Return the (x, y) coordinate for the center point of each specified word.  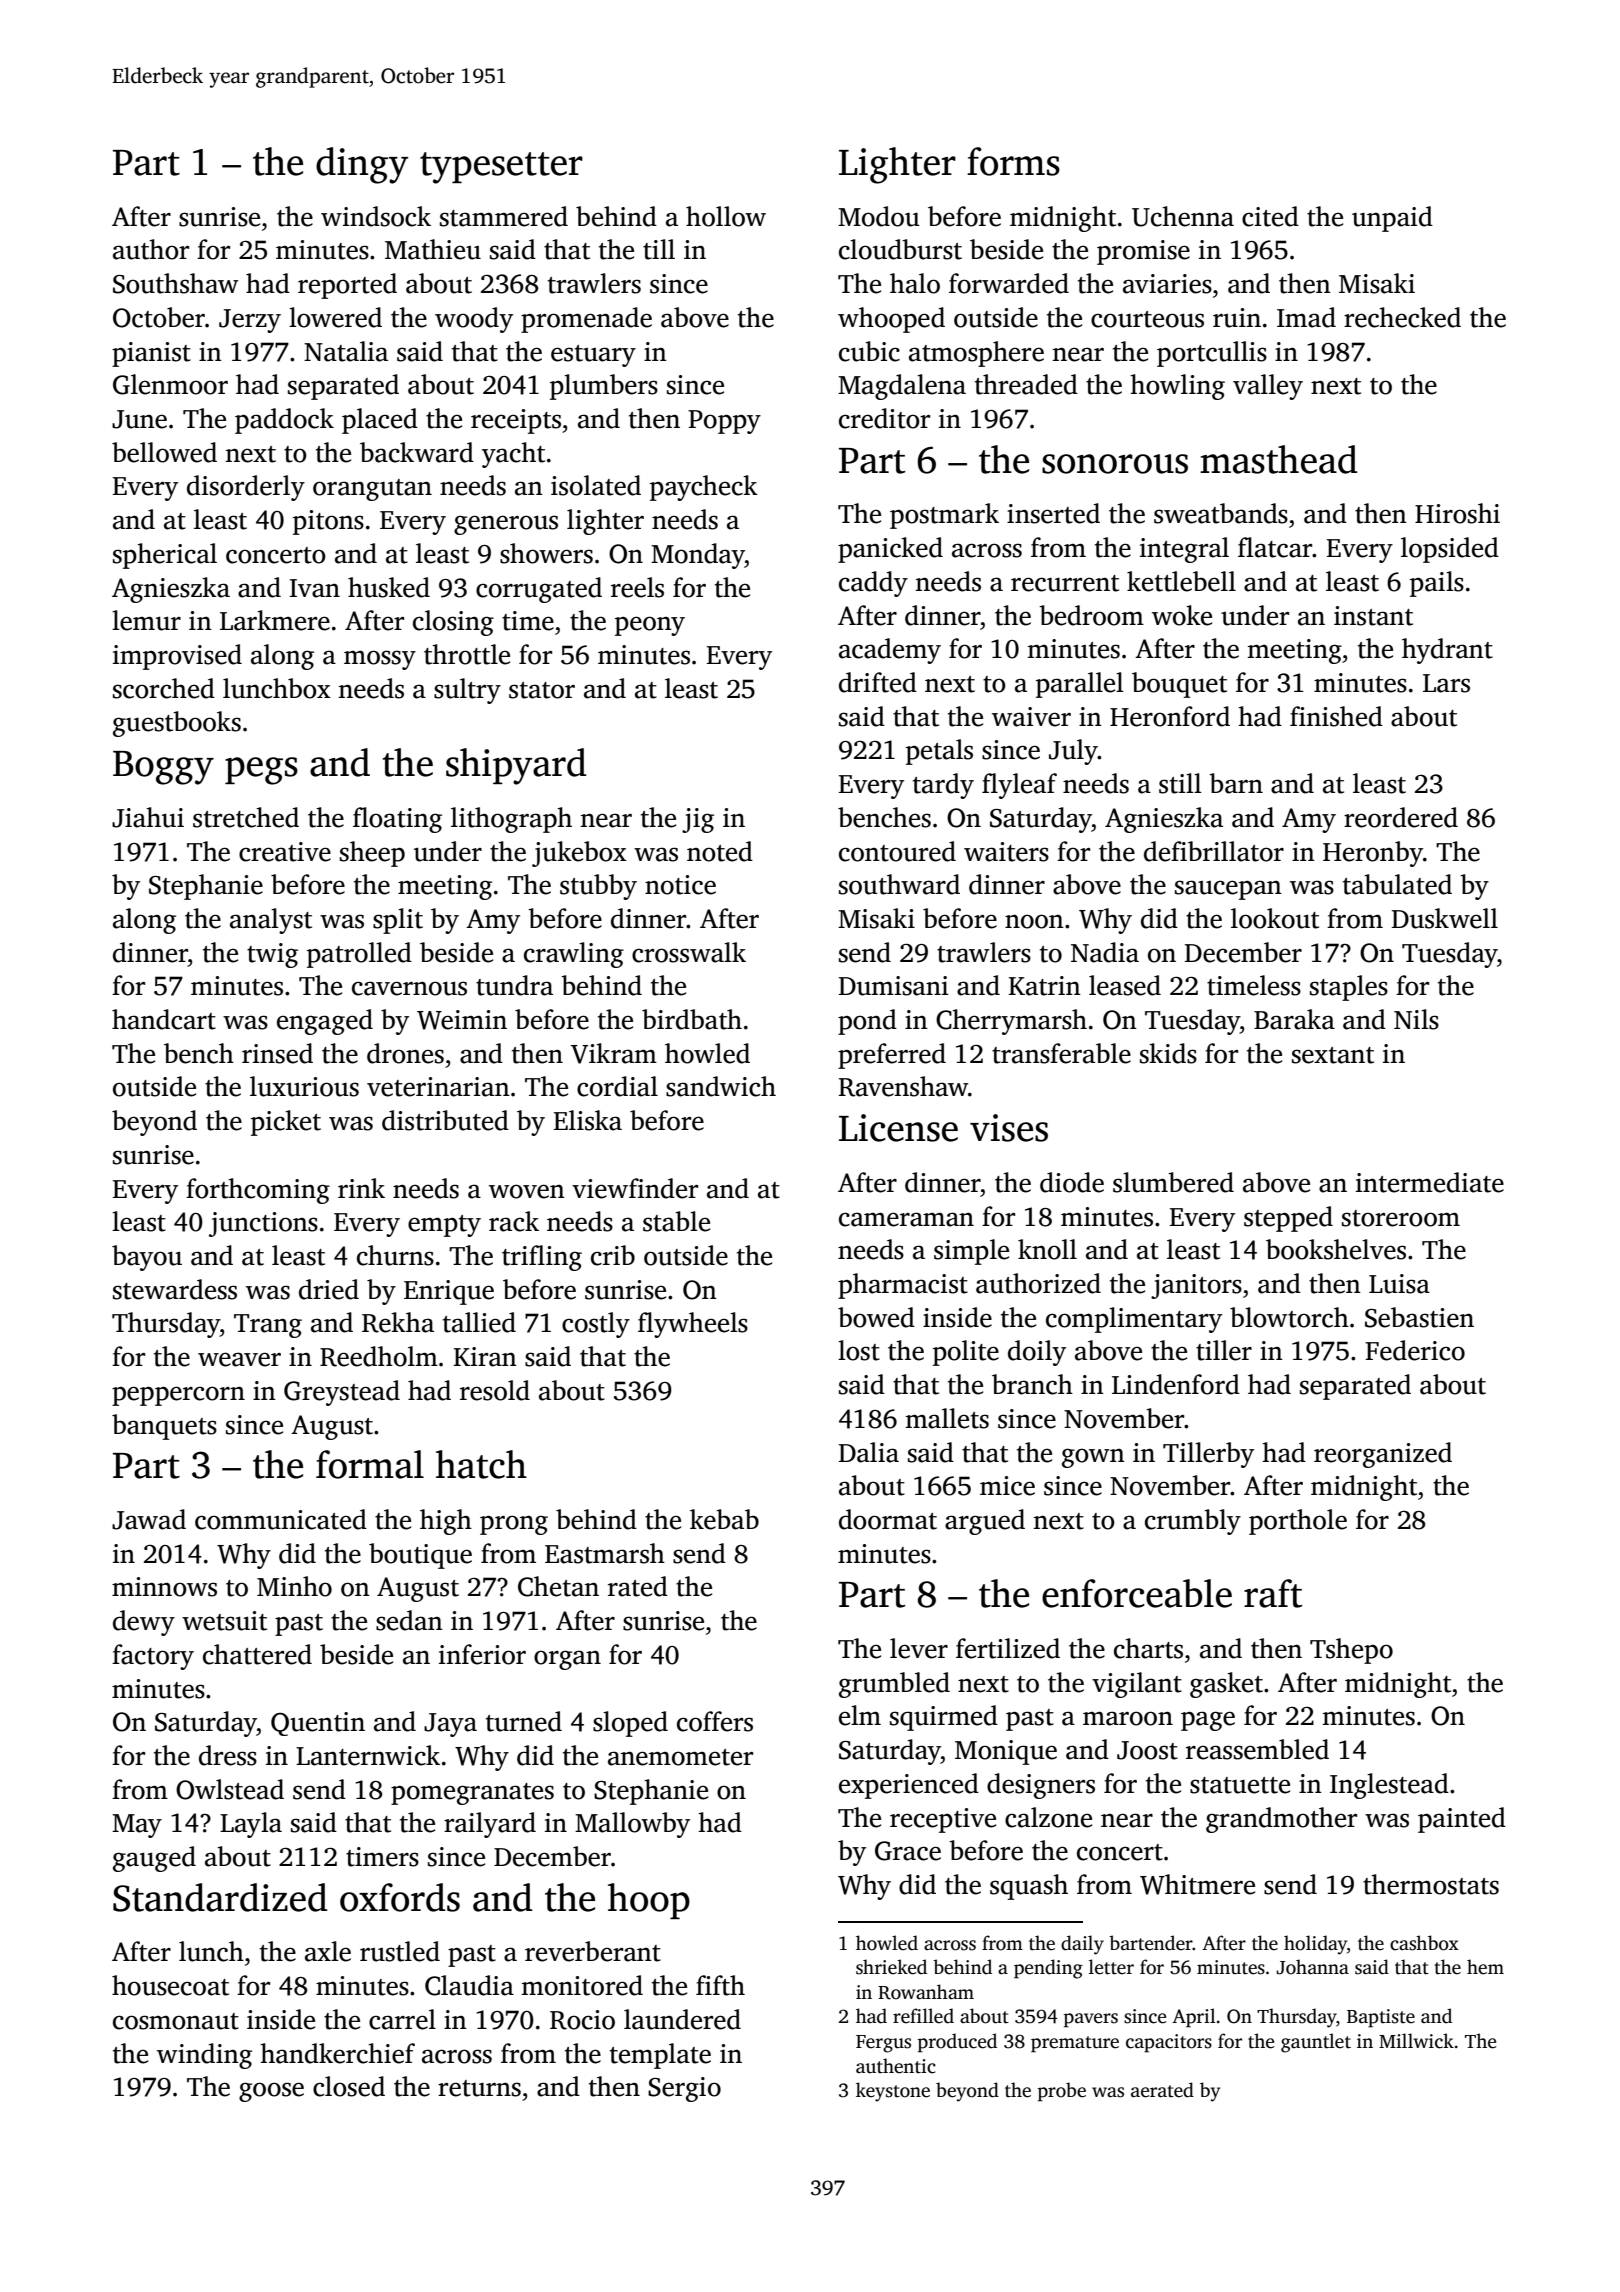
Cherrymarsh (1011, 1022)
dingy (362, 165)
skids (1168, 1053)
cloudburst (900, 249)
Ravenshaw (903, 1086)
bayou (147, 1258)
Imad (1306, 317)
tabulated (1397, 884)
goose (271, 2092)
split (398, 921)
